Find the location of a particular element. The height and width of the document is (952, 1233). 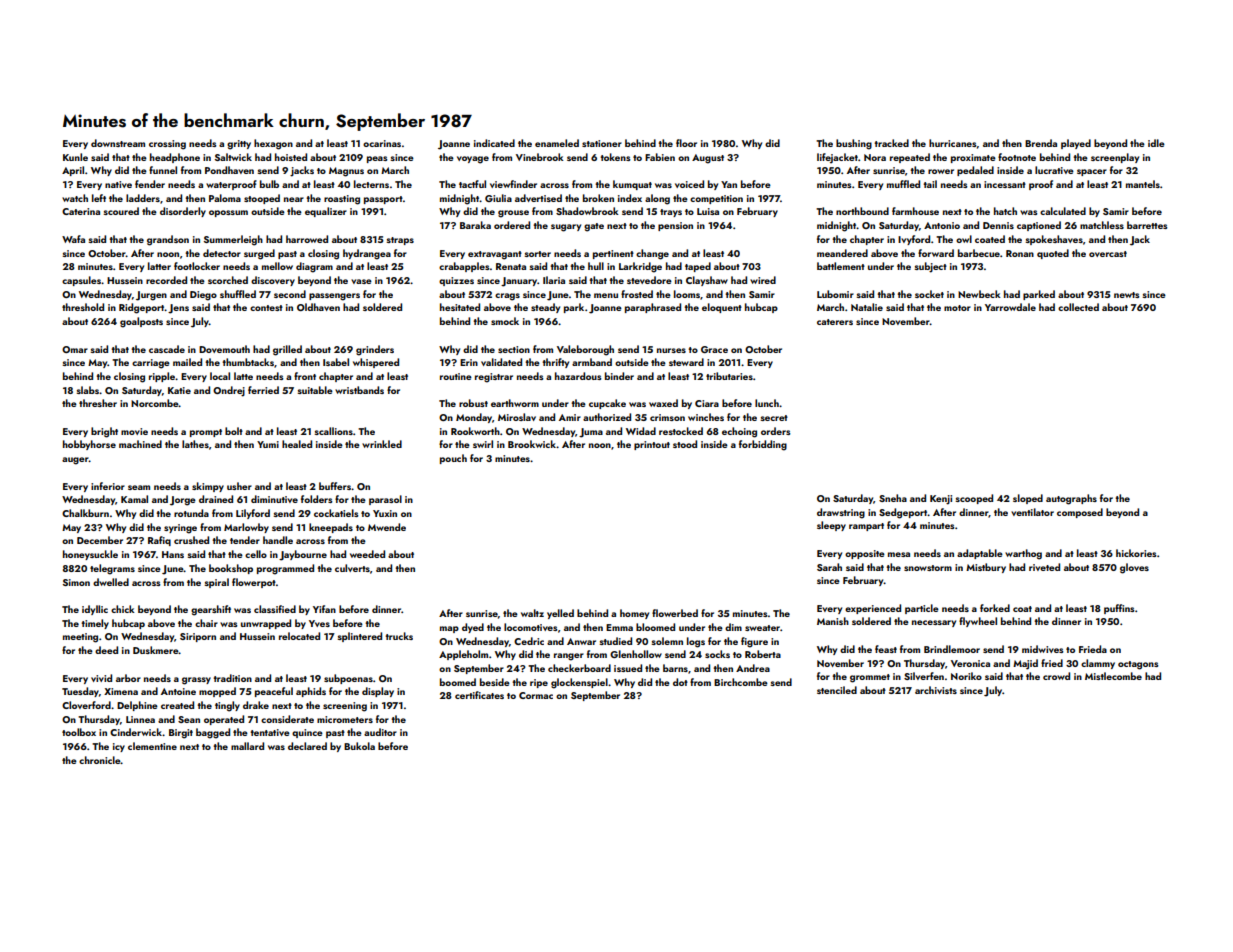

Ondrej is located at coordinates (229, 391).
